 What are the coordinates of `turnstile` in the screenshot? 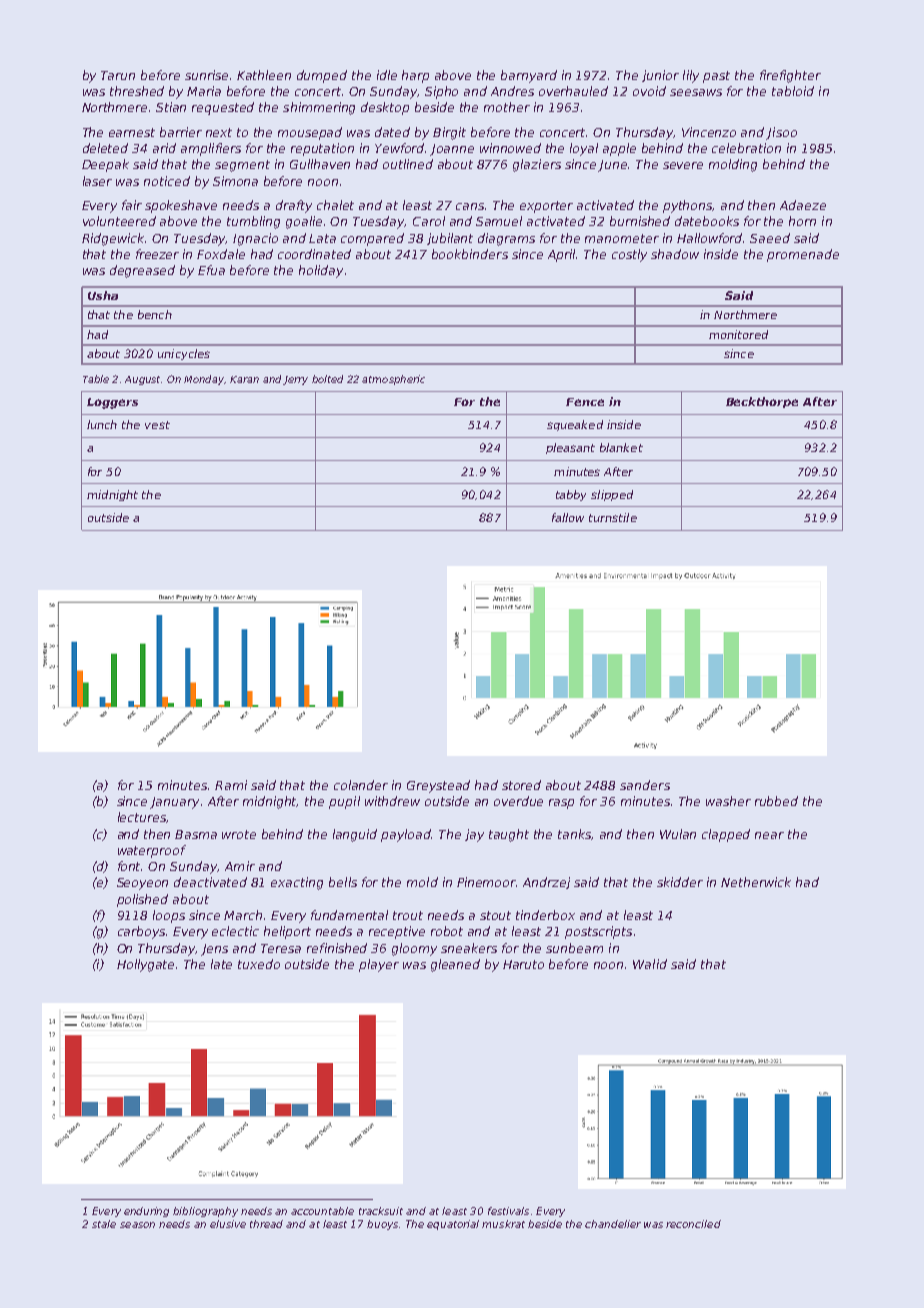 It's located at (613, 517).
